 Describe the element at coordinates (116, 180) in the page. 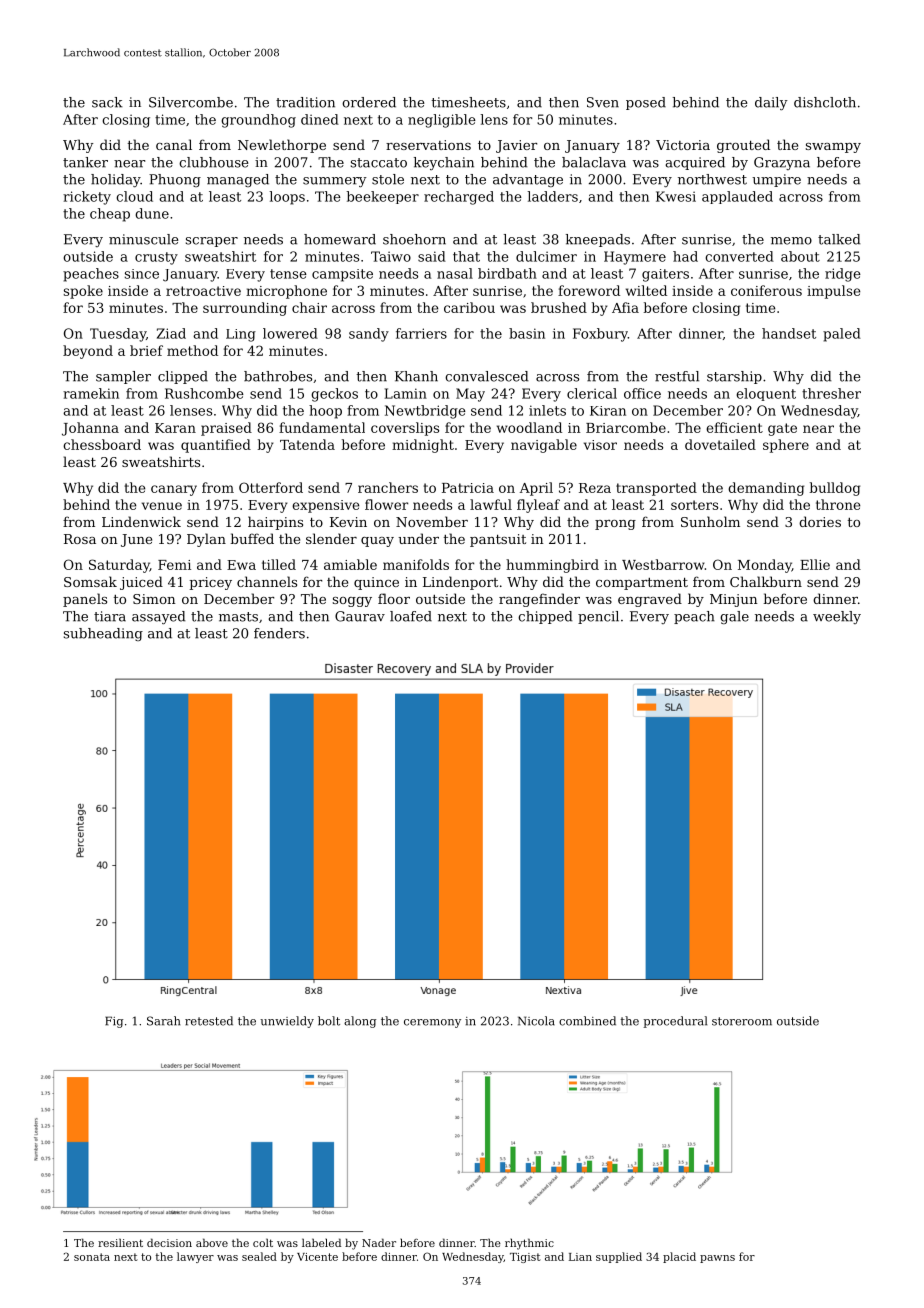

I see `holiday` at that location.
